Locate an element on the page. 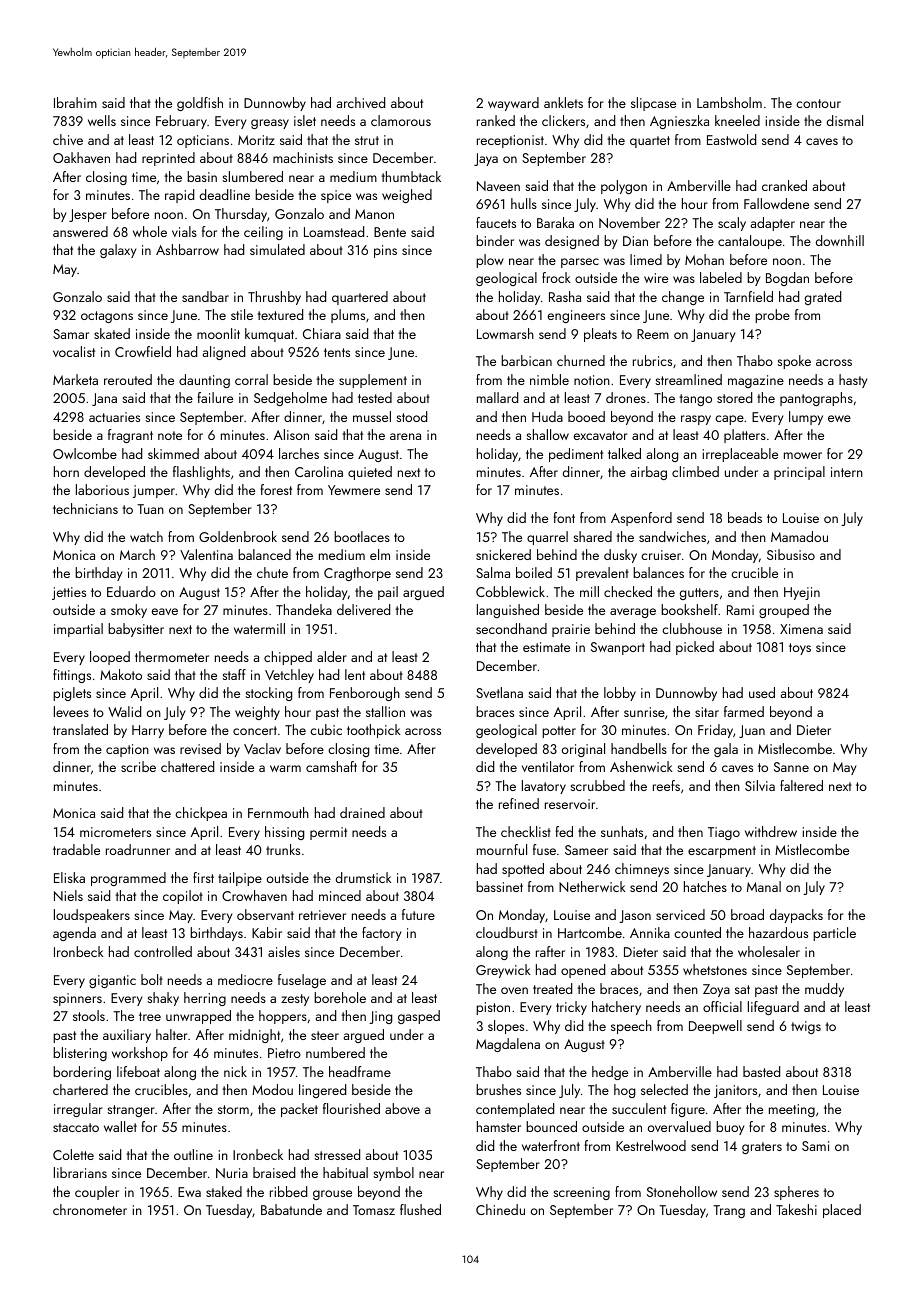 This image has height=1308, width=924. tradable is located at coordinates (76, 849).
